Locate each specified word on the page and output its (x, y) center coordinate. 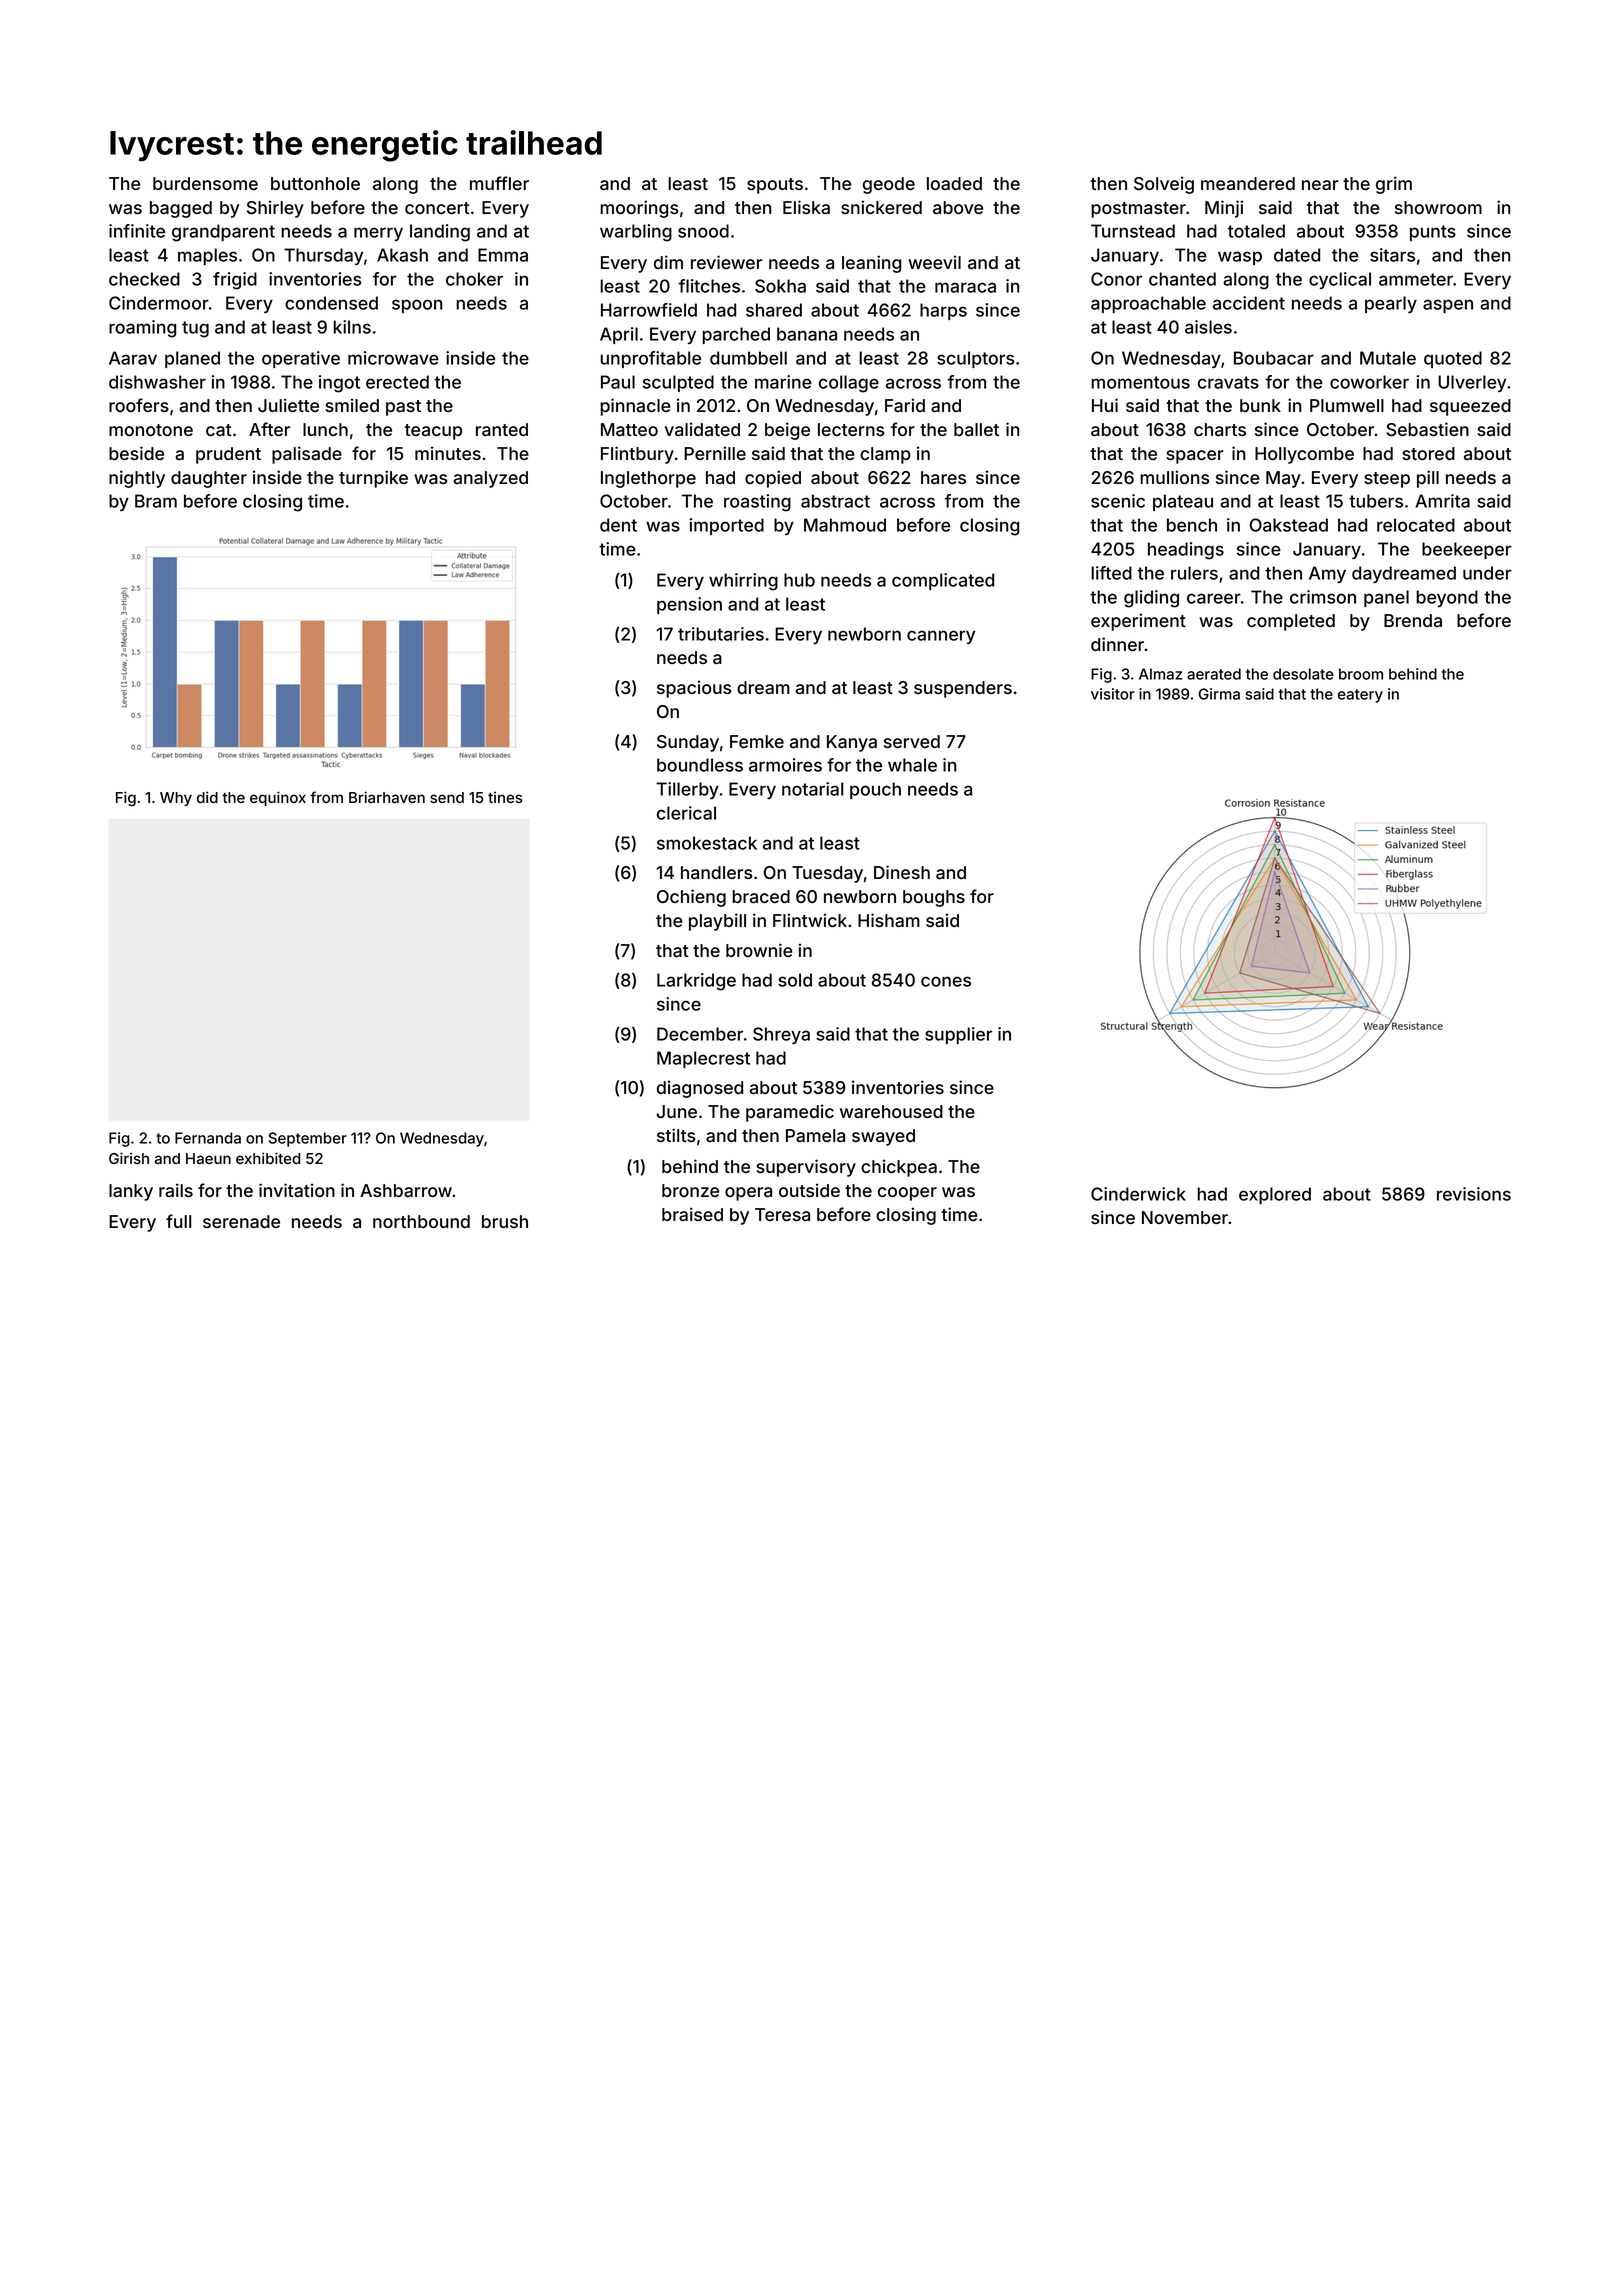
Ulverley (1472, 383)
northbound (421, 1221)
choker (474, 279)
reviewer (726, 262)
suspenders (963, 689)
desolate (1303, 674)
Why (176, 799)
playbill (717, 922)
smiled (352, 405)
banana (807, 334)
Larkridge (696, 982)
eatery (1360, 696)
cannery (941, 637)
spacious (694, 689)
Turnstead (1133, 231)
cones (946, 981)
